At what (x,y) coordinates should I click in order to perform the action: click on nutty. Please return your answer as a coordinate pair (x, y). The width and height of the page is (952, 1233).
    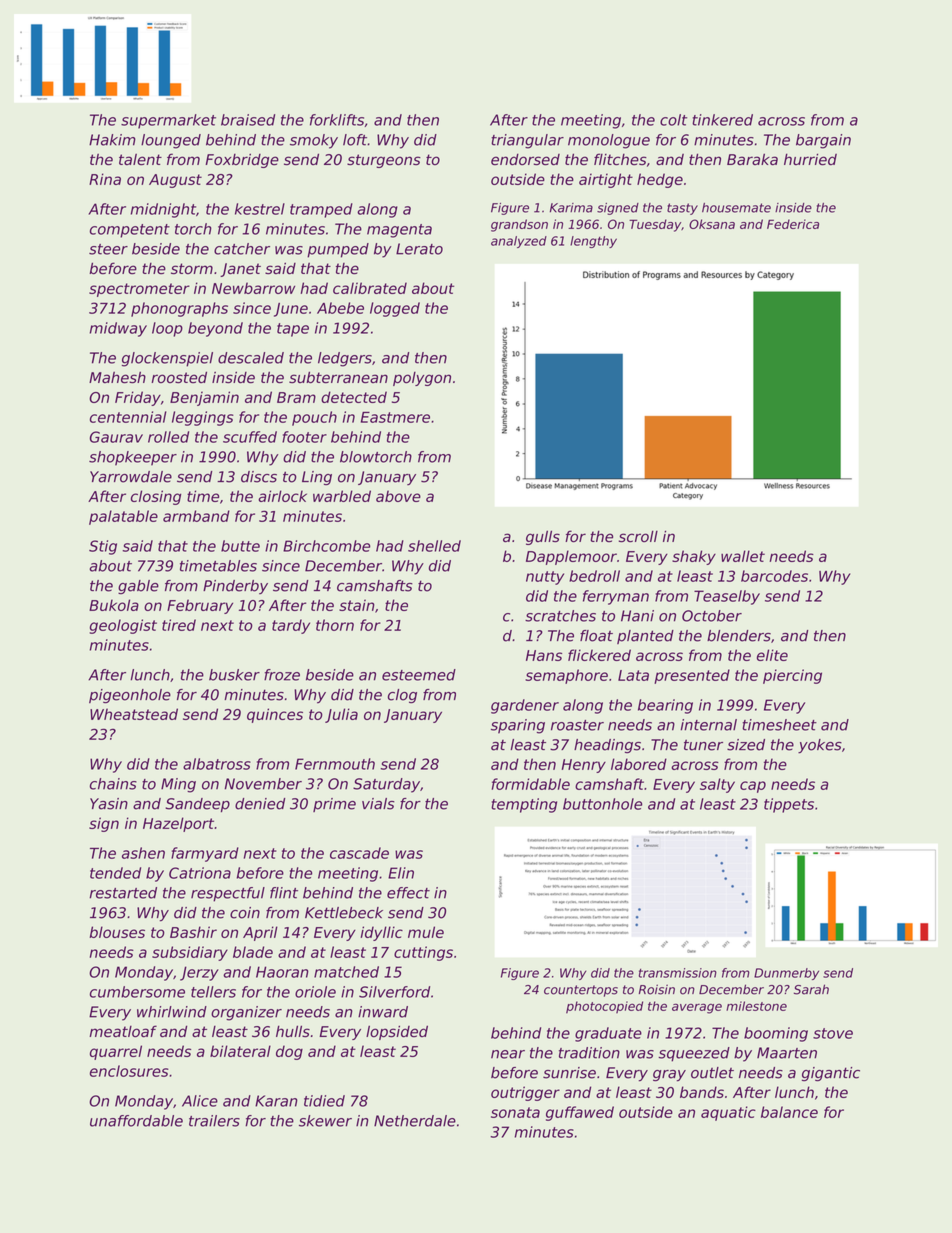
    Looking at the image, I should click on (545, 578).
